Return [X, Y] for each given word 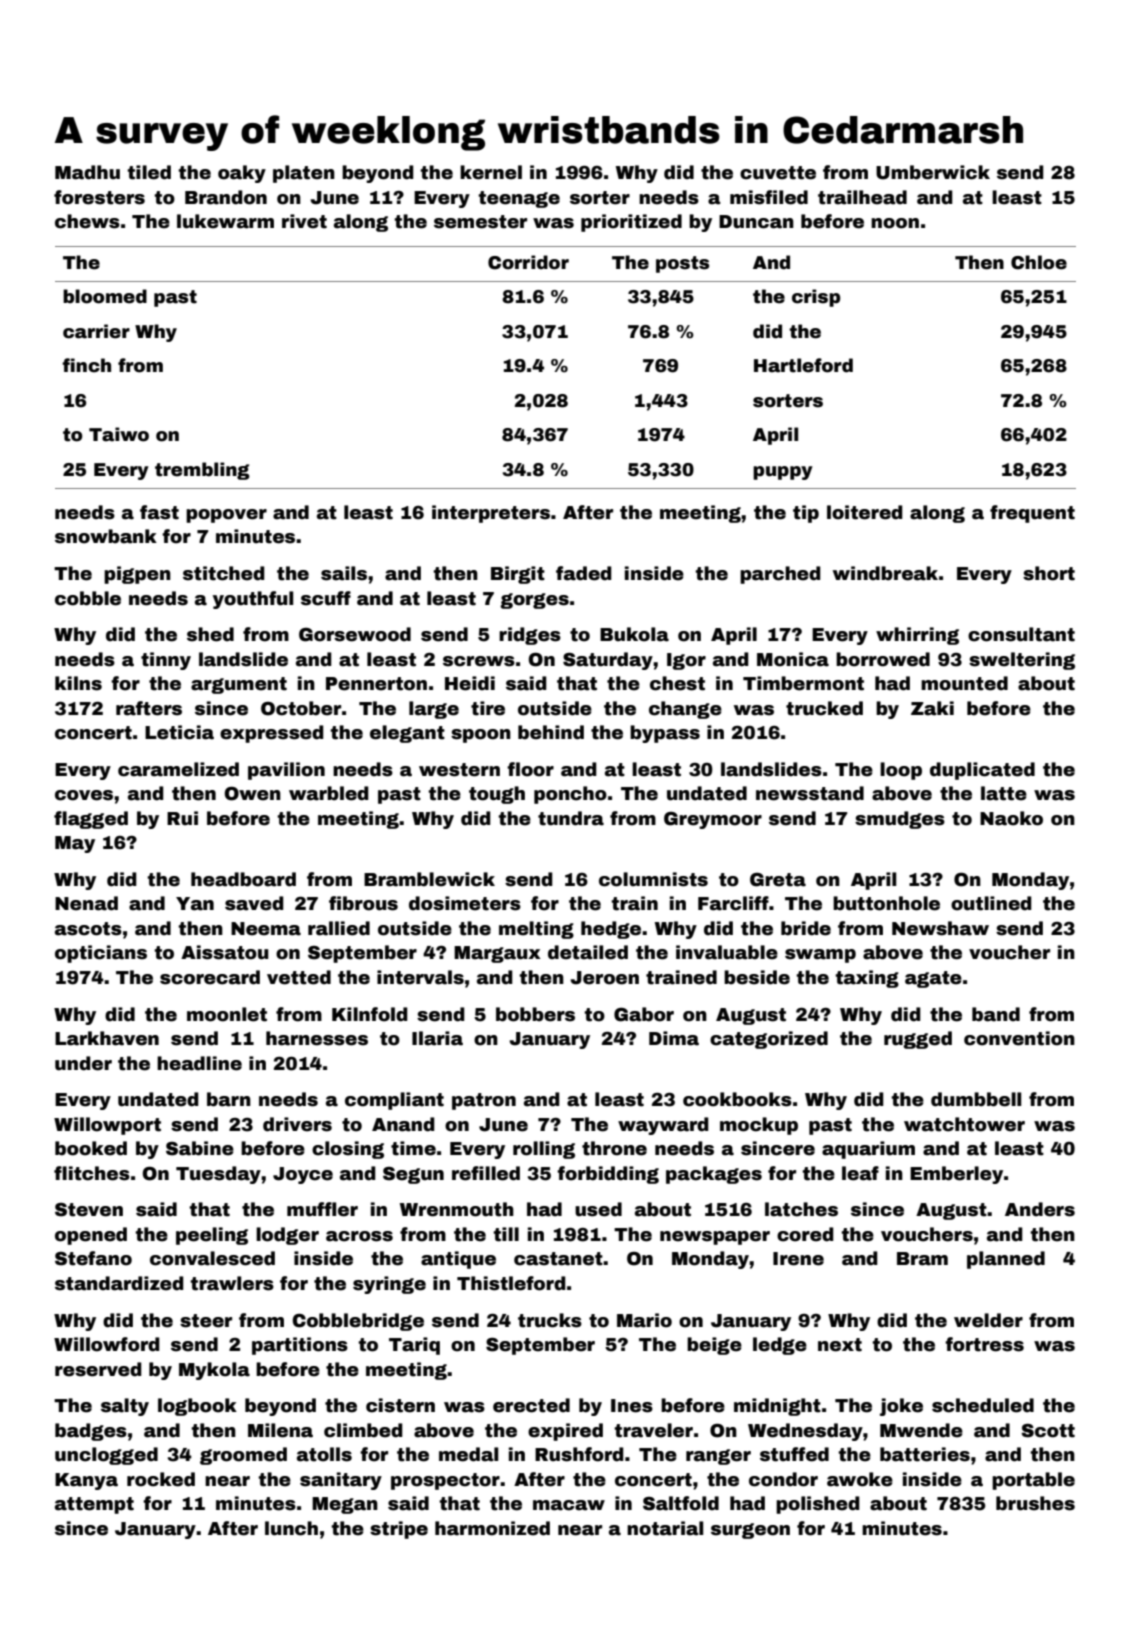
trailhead [862, 197]
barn [229, 1099]
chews [87, 221]
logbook [197, 1407]
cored [805, 1234]
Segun [413, 1175]
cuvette [778, 173]
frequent [1032, 514]
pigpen [137, 575]
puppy [783, 473]
